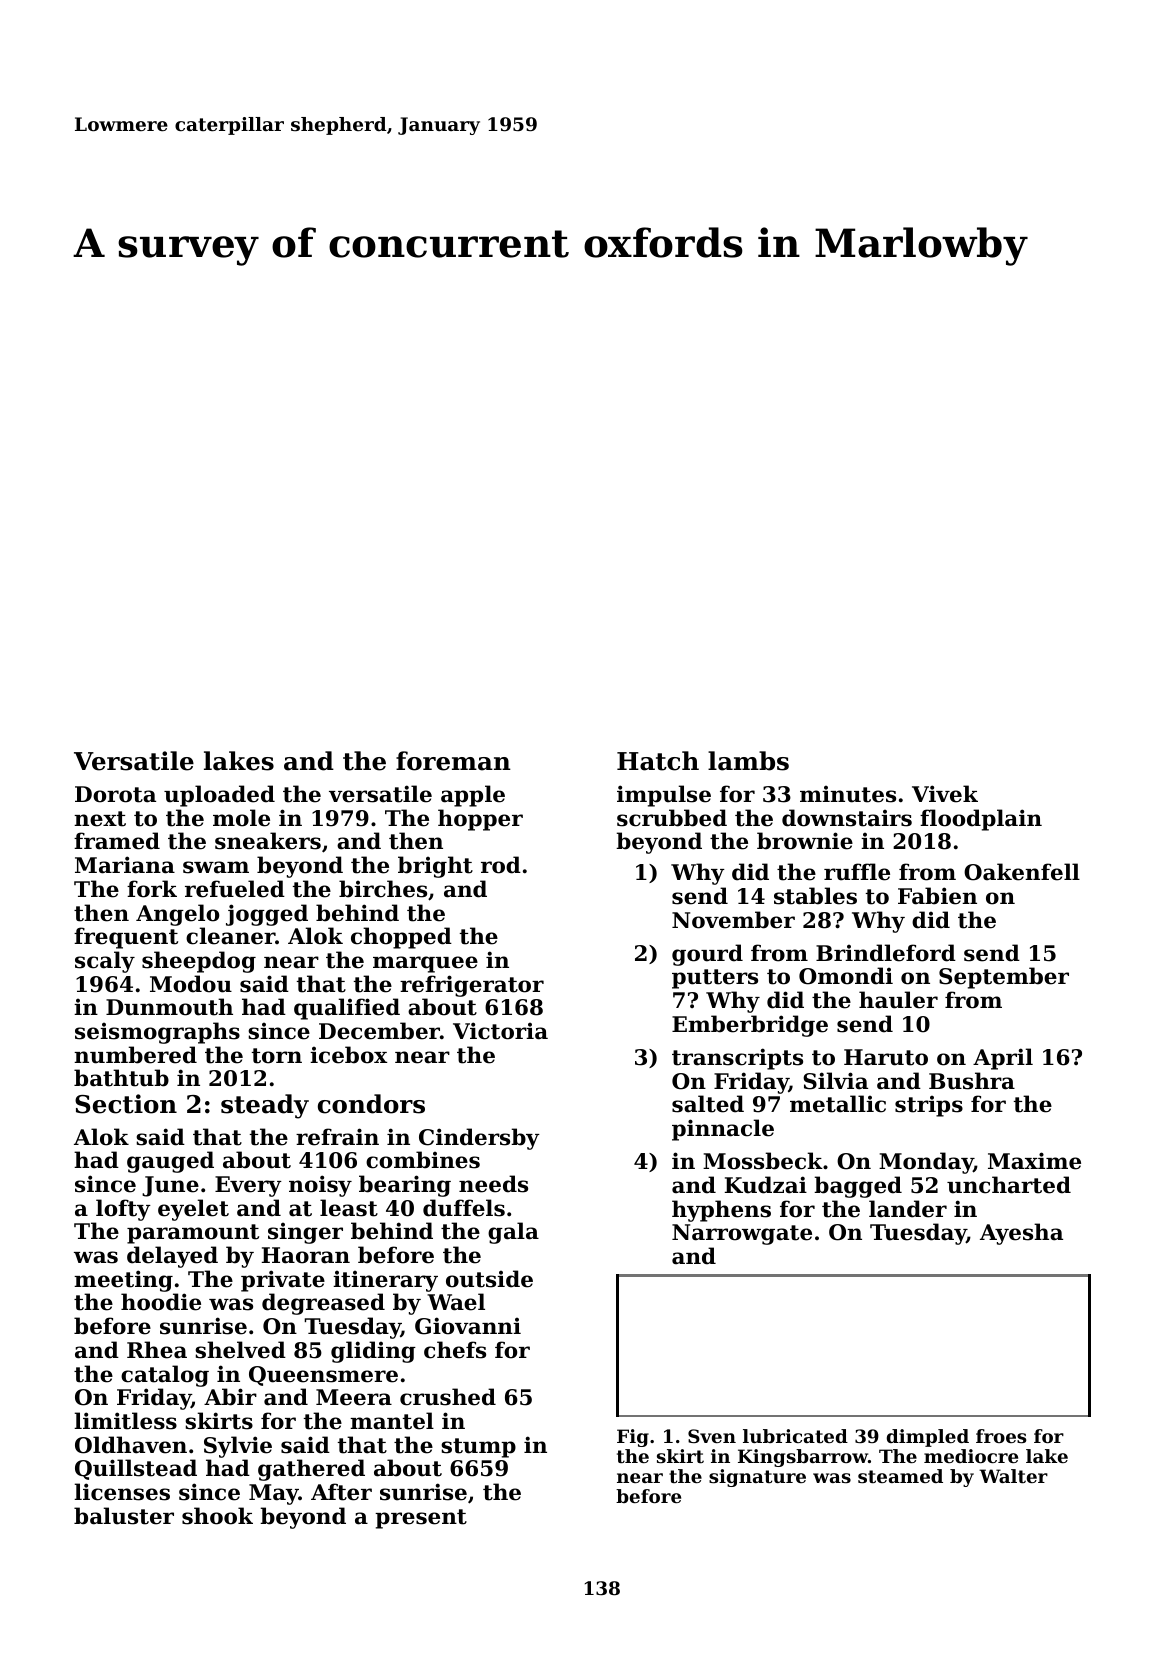 This document has width=1165, height=1654. I want to click on Abir, so click(230, 1397).
